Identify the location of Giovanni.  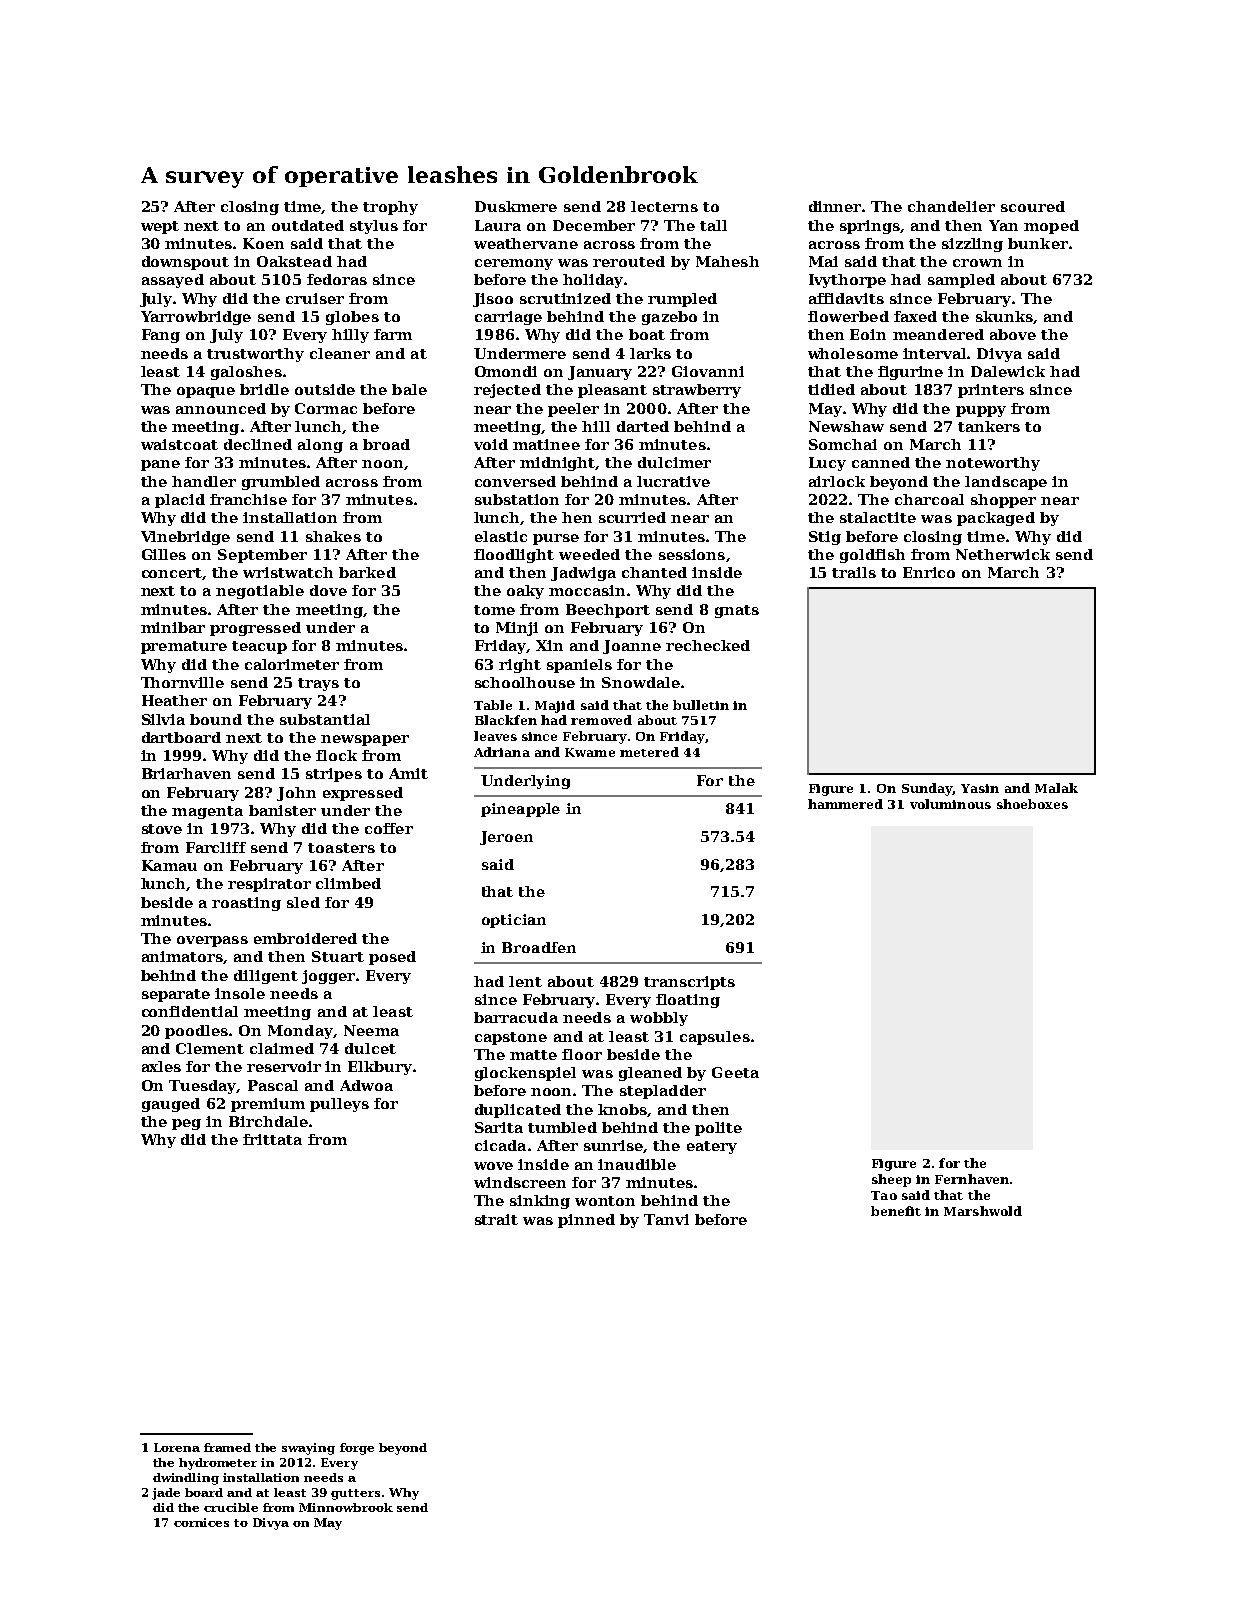
(708, 371).
